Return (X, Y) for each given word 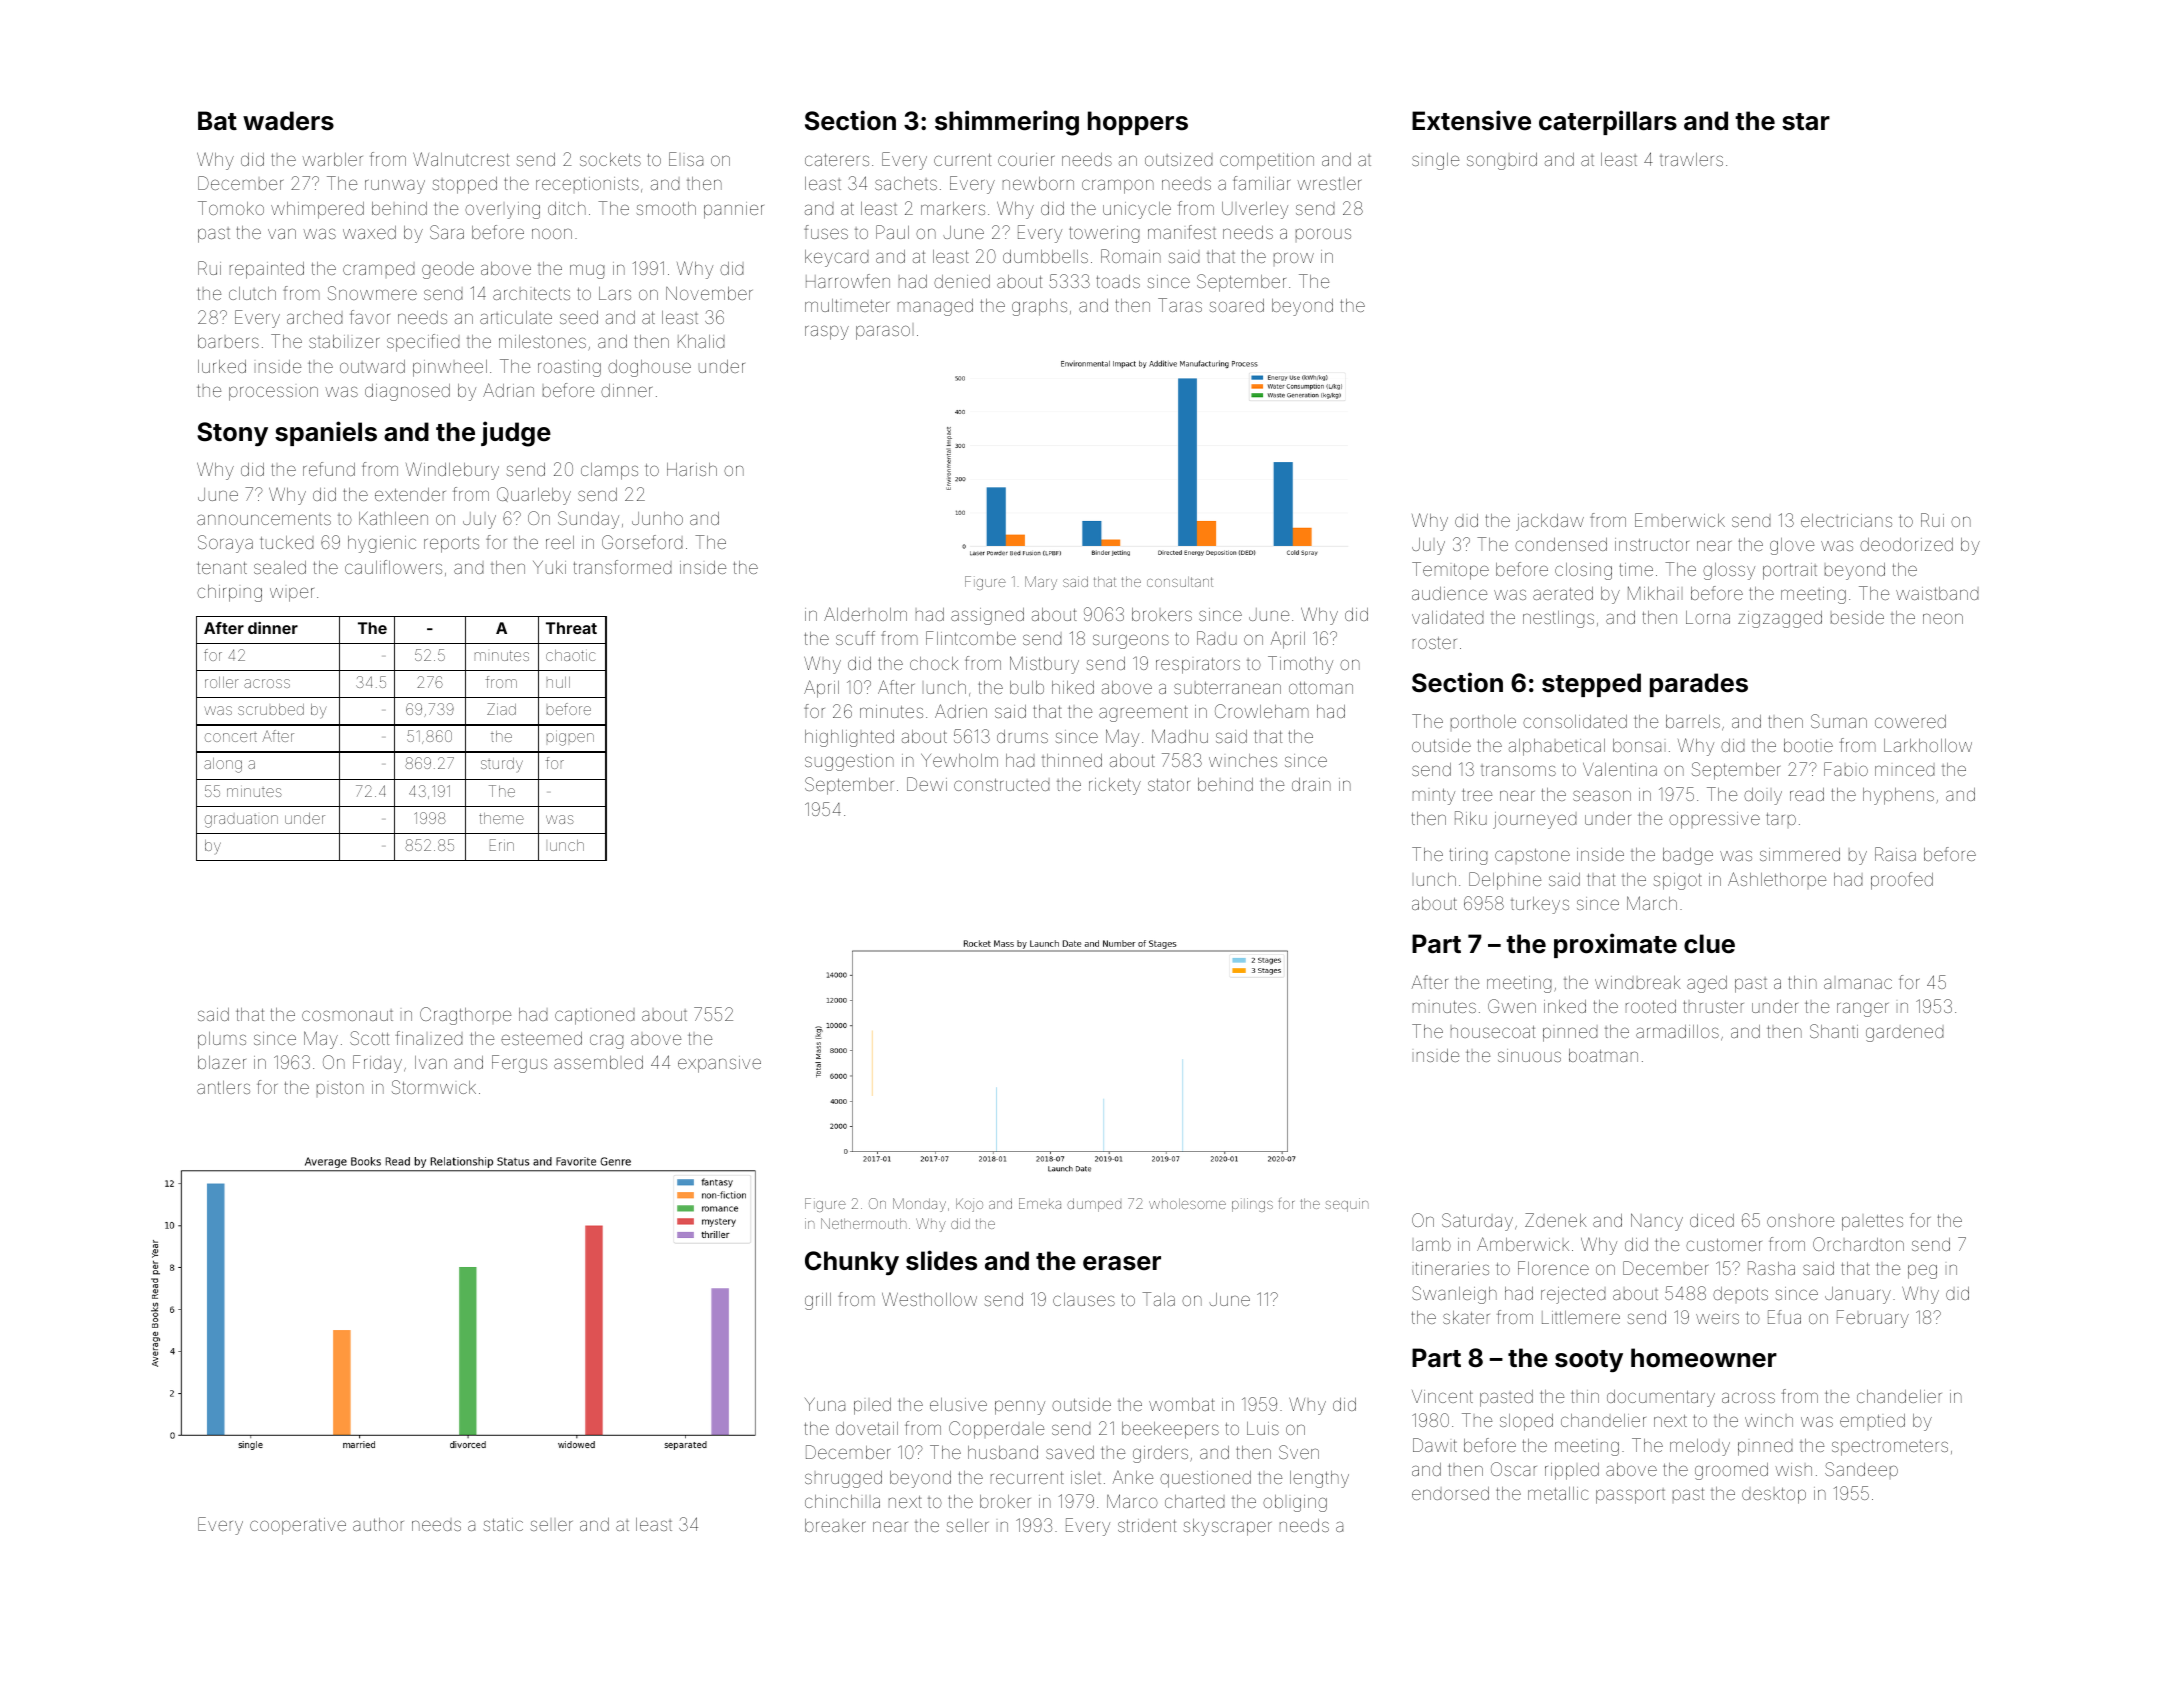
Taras (1180, 305)
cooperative (298, 1526)
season (1602, 795)
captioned (594, 1017)
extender (410, 494)
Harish (692, 469)
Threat (571, 628)
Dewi (927, 784)
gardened (1904, 1034)
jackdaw (1550, 522)
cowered (1910, 721)
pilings (1252, 1205)
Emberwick (1680, 520)
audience (1449, 593)
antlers (223, 1087)
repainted (267, 270)
